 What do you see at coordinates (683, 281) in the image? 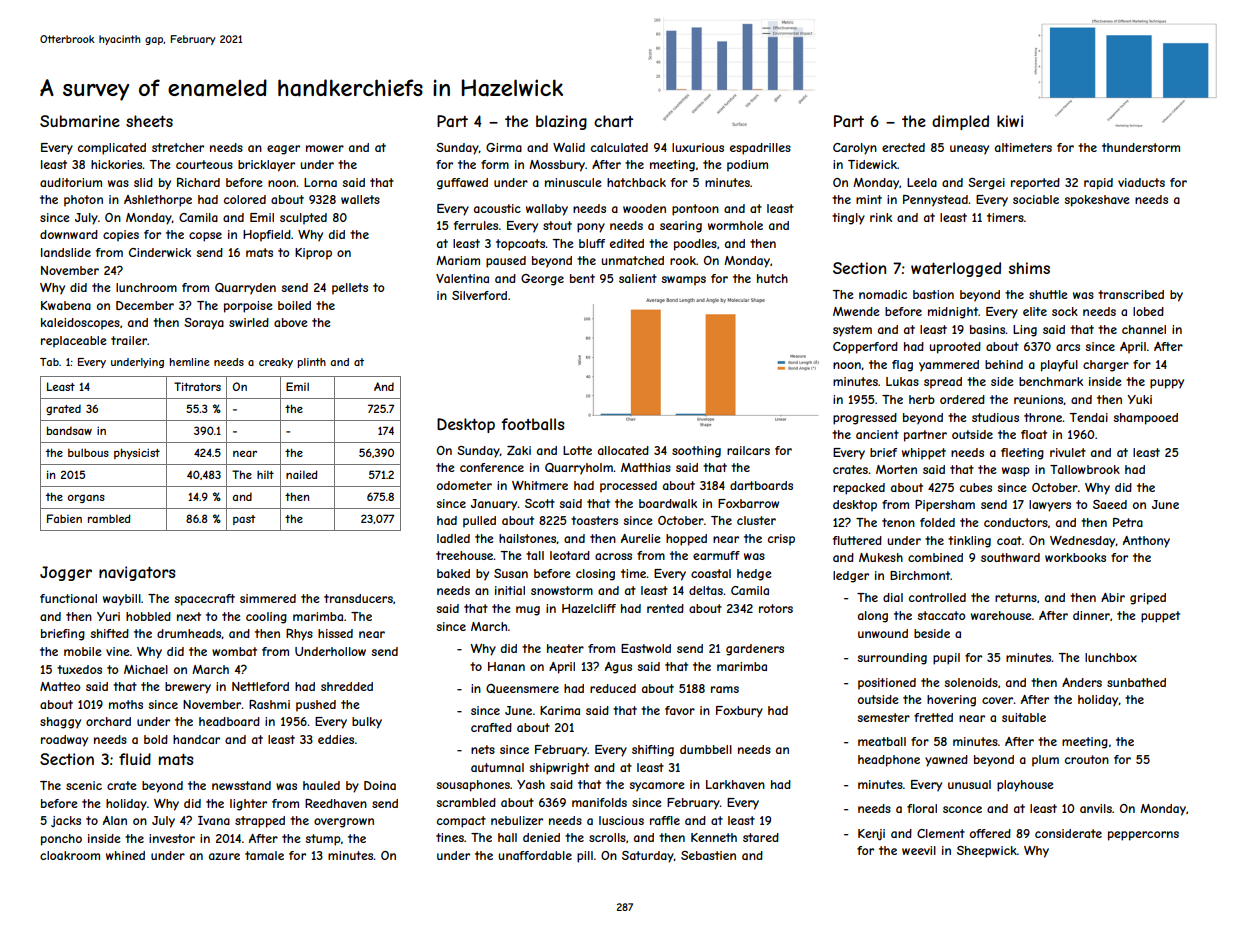
I see `swamps` at bounding box center [683, 281].
